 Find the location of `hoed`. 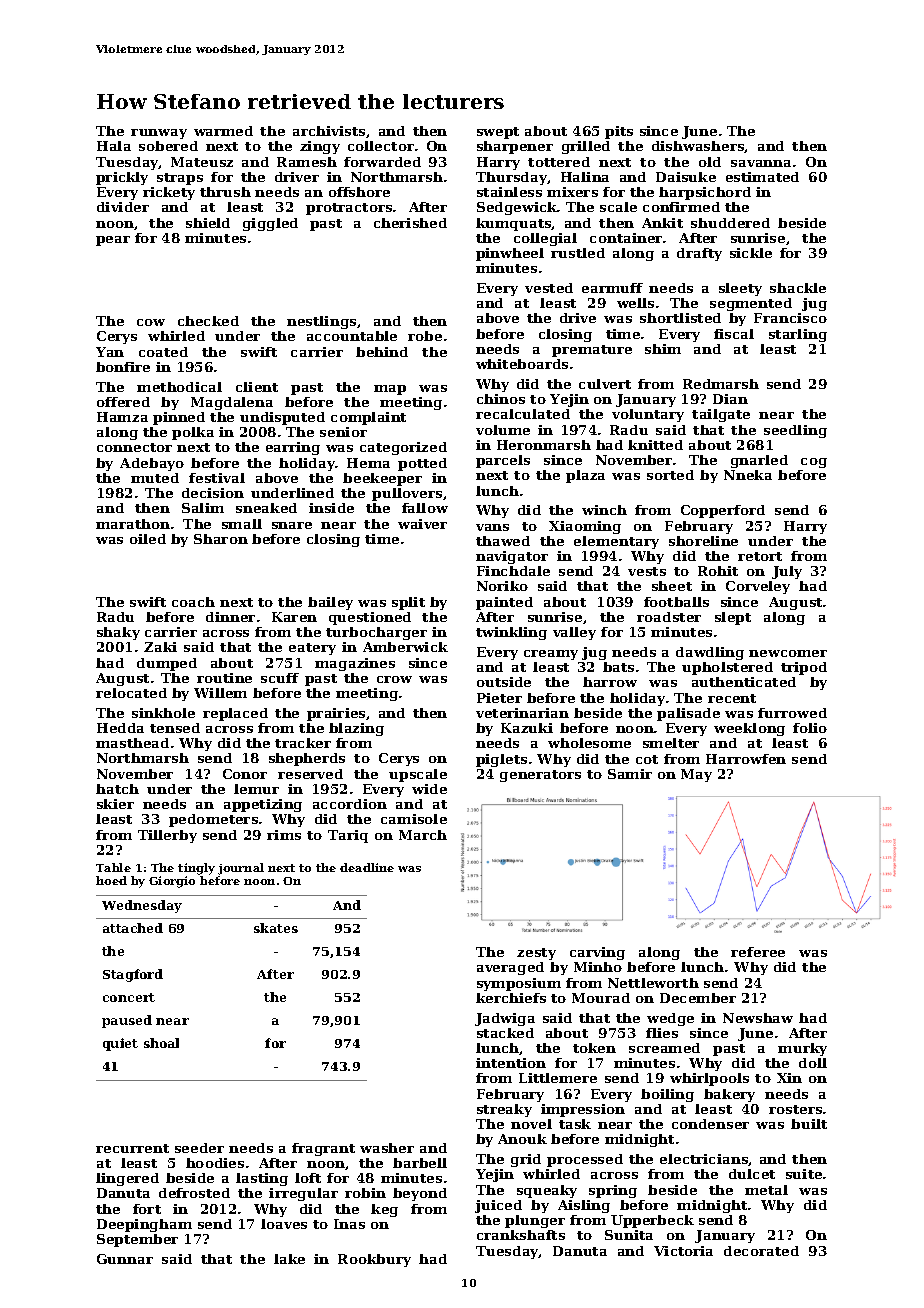

hoed is located at coordinates (111, 880).
